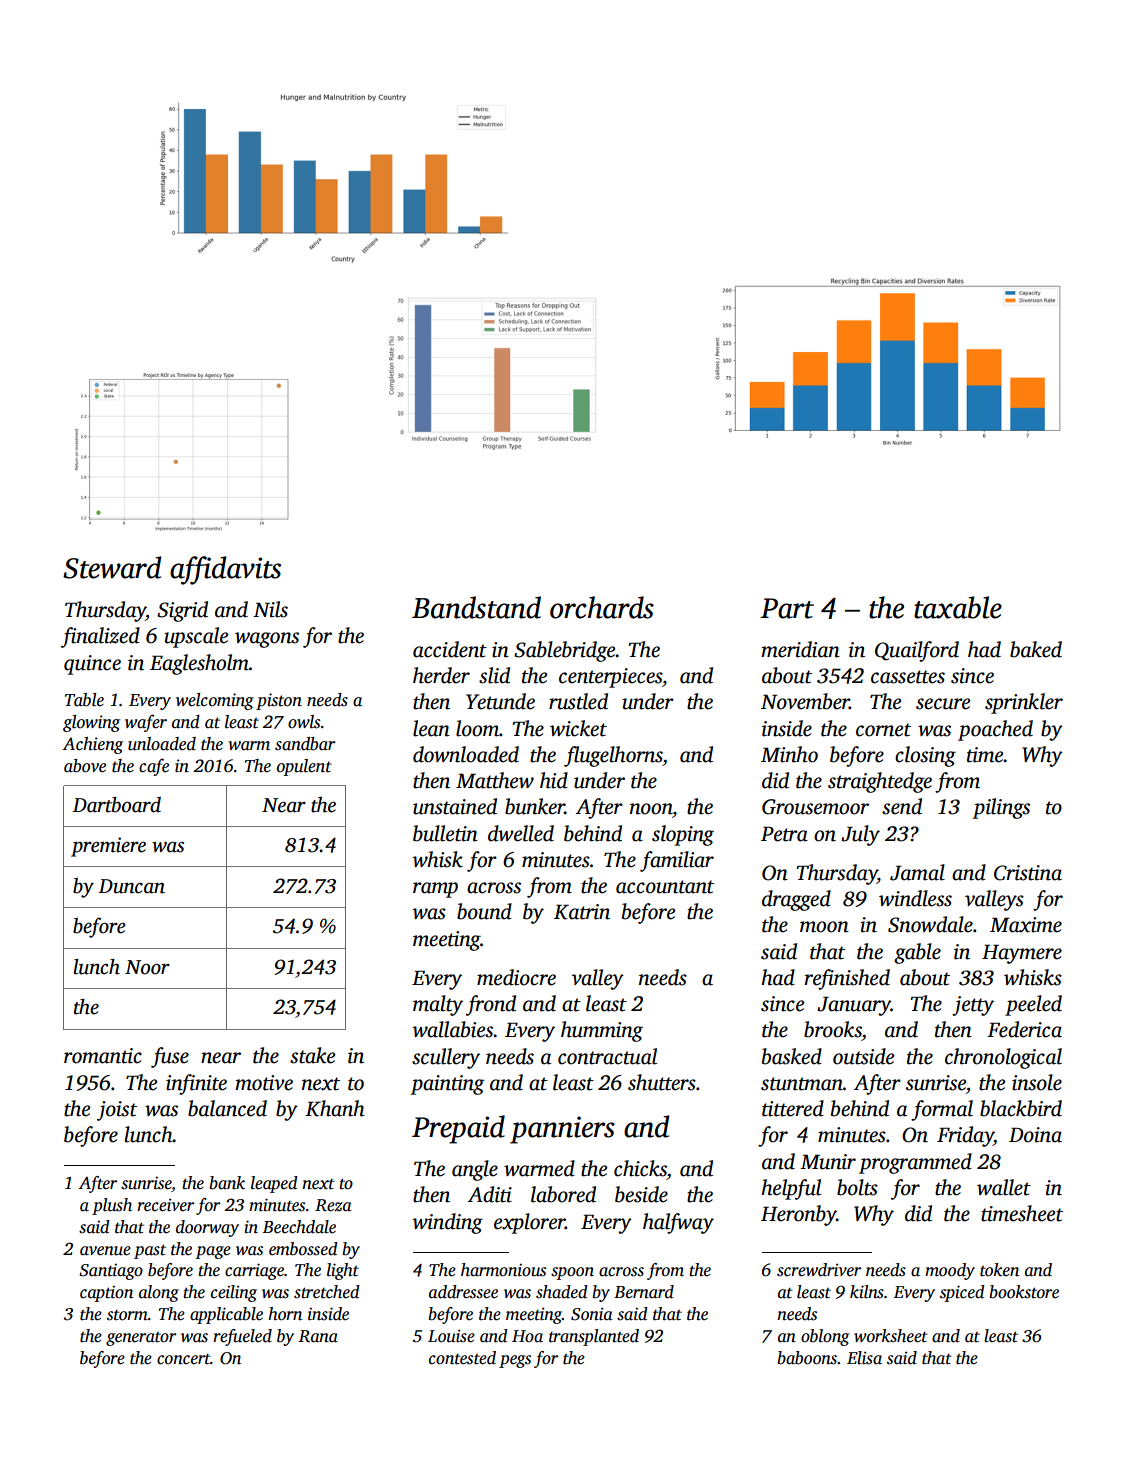 The image size is (1126, 1458). What do you see at coordinates (435, 890) in the page?
I see `ramp` at bounding box center [435, 890].
